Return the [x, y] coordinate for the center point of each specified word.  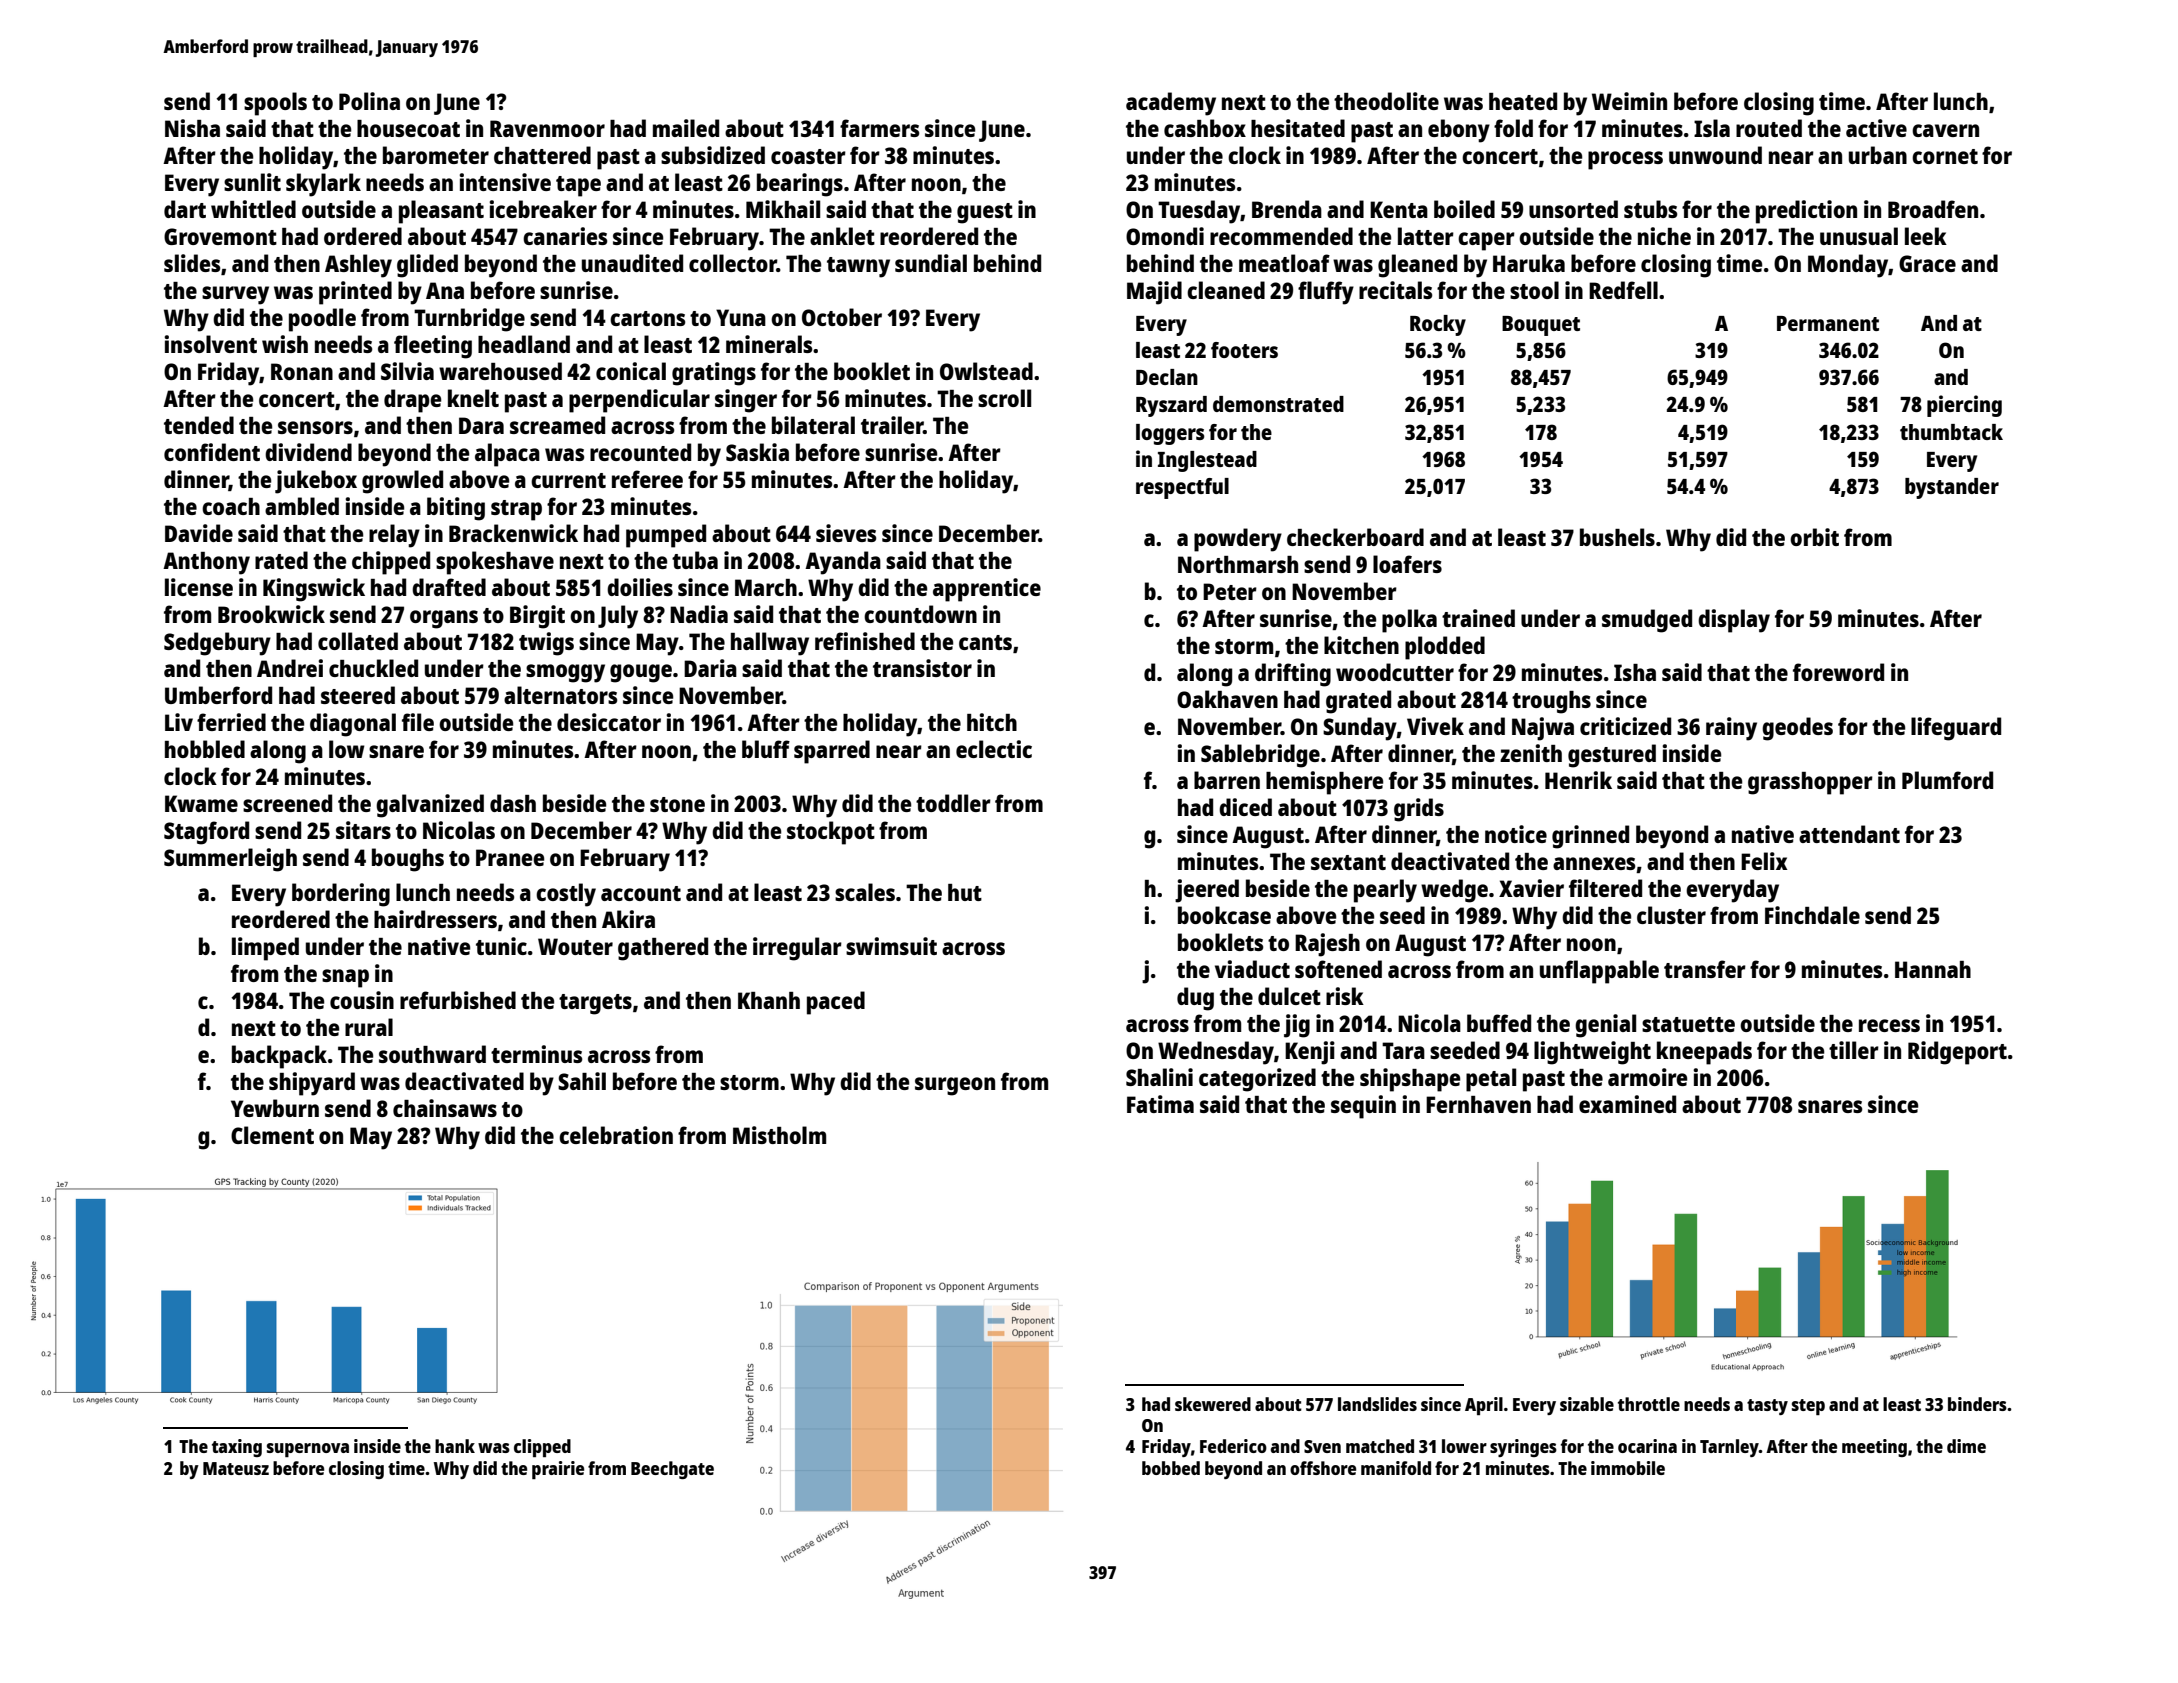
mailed [686, 128]
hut [965, 892]
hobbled [205, 749]
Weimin [1629, 101]
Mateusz [236, 1468]
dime [1966, 1446]
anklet [842, 236]
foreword [1838, 672]
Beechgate [672, 1470]
